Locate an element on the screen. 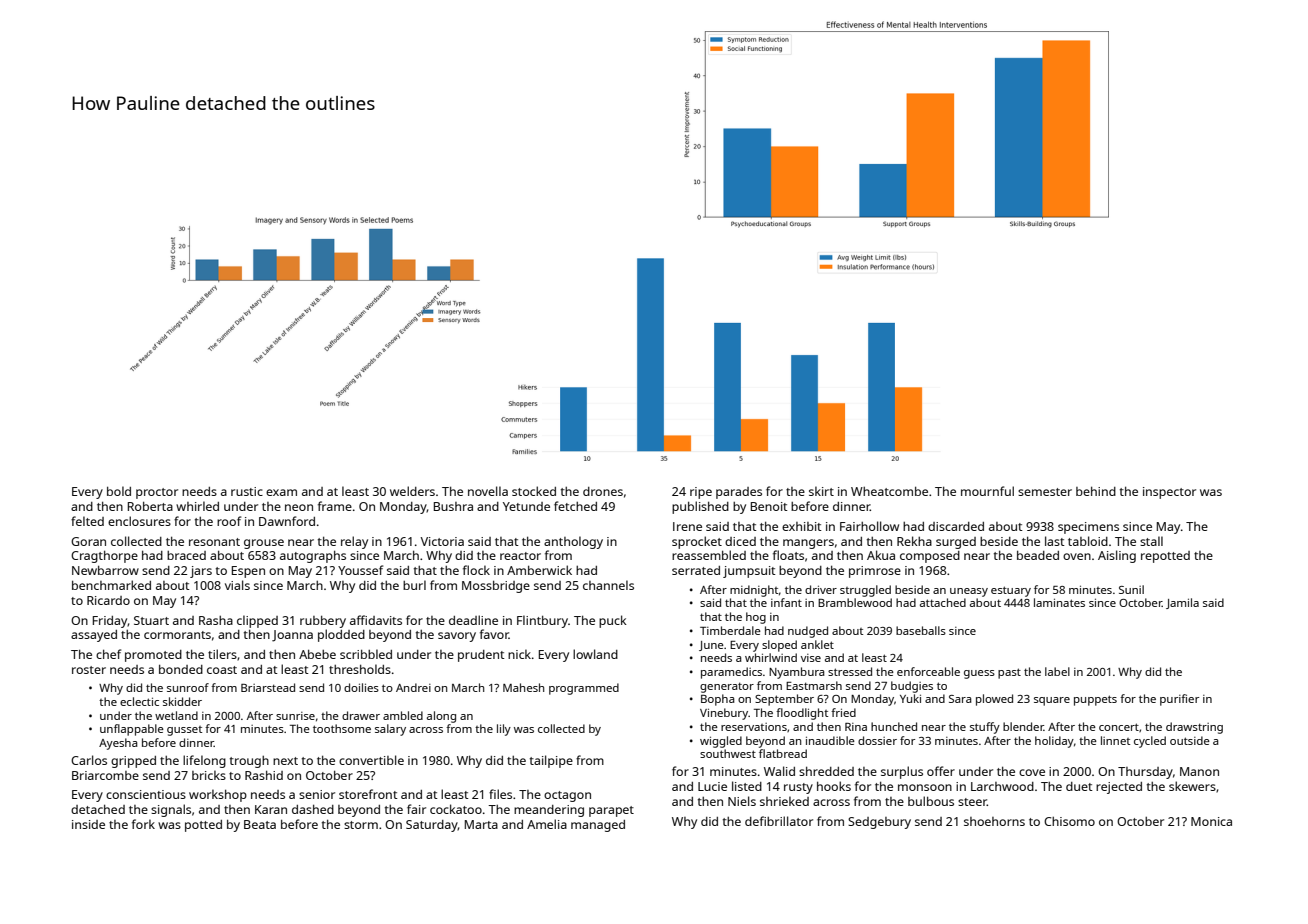  whirled is located at coordinates (197, 506).
